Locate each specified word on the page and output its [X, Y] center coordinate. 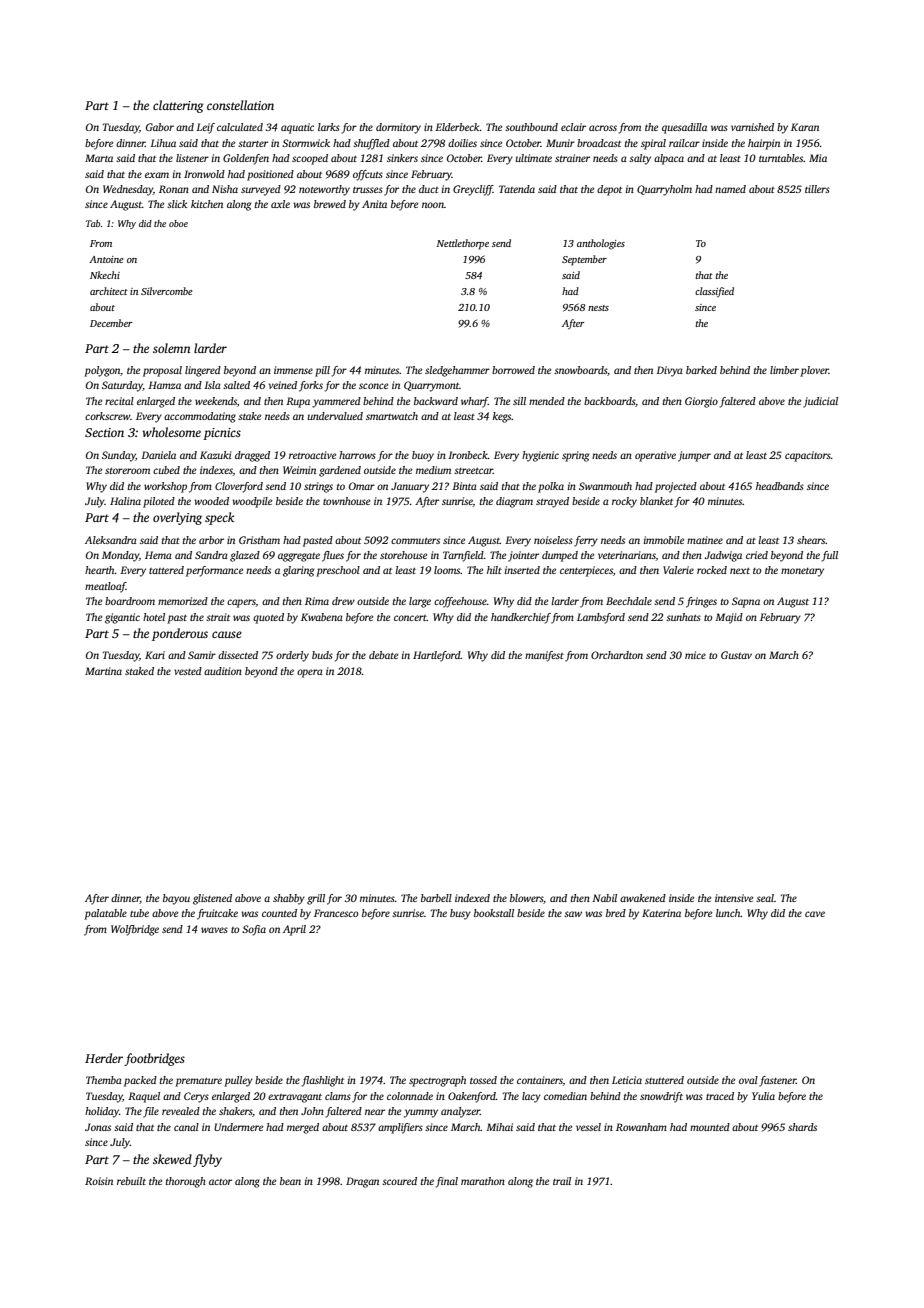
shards [802, 1127]
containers [540, 1081]
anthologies [601, 244]
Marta [99, 158]
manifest [544, 656]
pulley [238, 1081]
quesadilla [684, 128]
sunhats [683, 617]
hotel [154, 617]
